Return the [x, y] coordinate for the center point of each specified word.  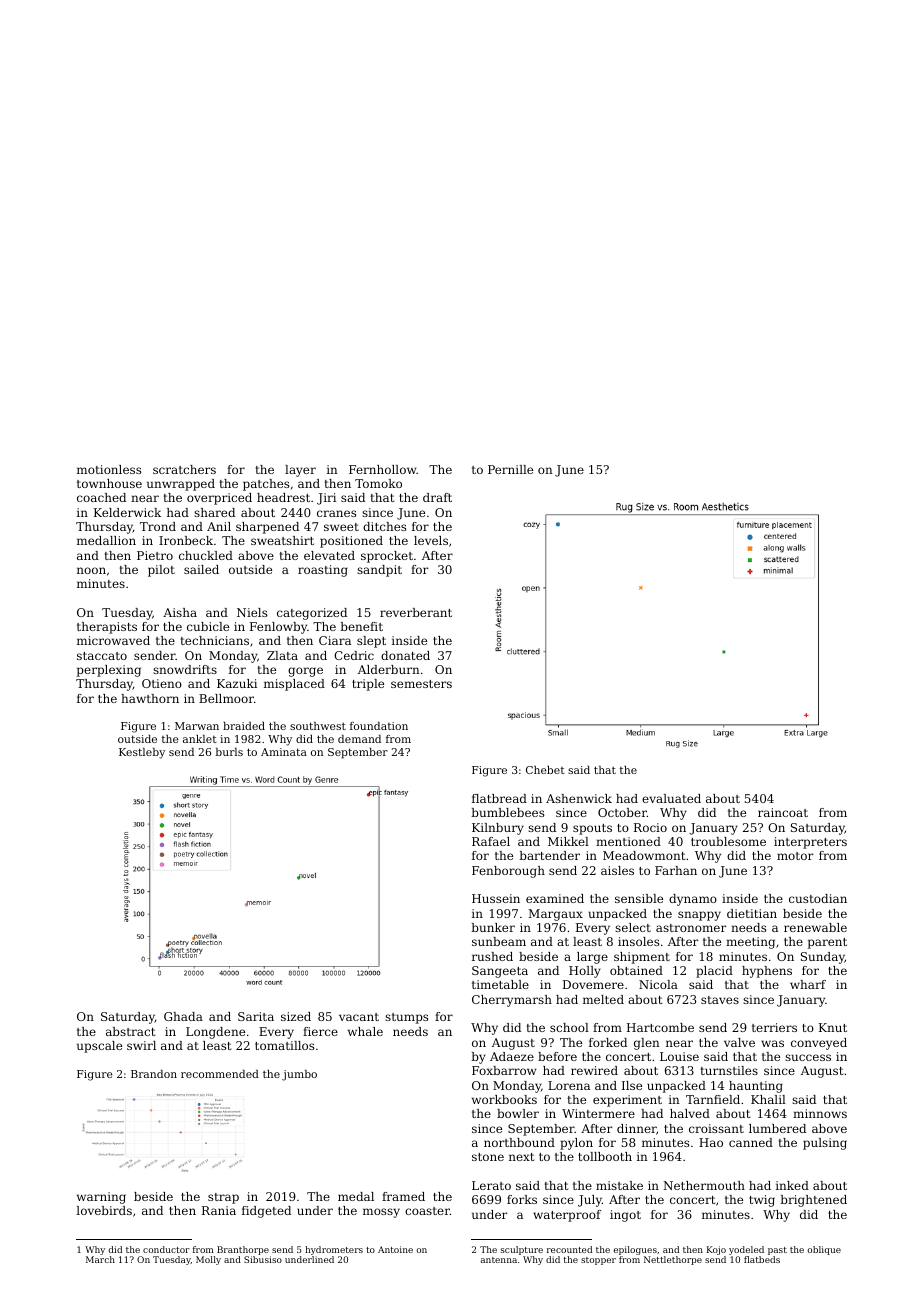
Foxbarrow [504, 1070]
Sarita [256, 1016]
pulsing [825, 1144]
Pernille [510, 469]
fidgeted [266, 1212]
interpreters [810, 843]
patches [266, 485]
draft [437, 497]
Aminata [284, 752]
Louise [679, 1056]
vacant [359, 1017]
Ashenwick [579, 798]
